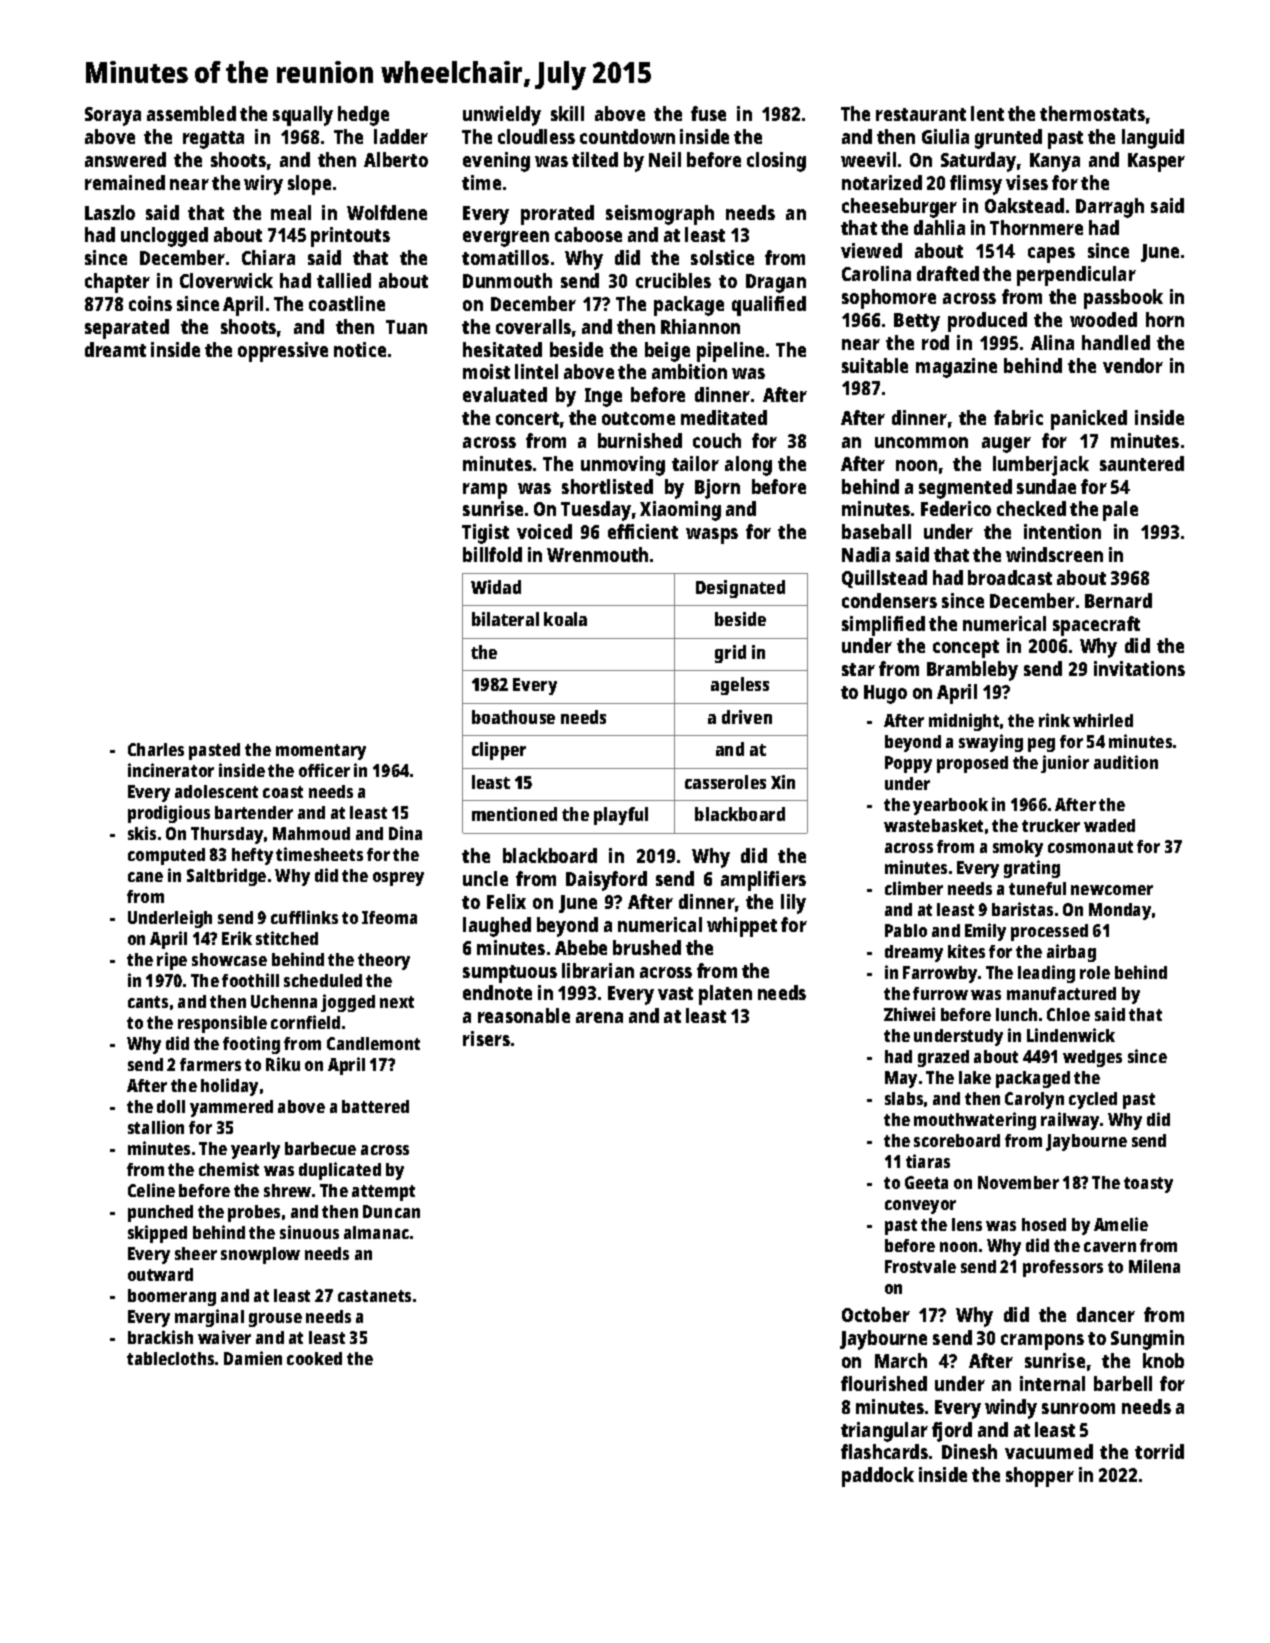  What do you see at coordinates (1092, 113) in the image?
I see `thermostats` at bounding box center [1092, 113].
